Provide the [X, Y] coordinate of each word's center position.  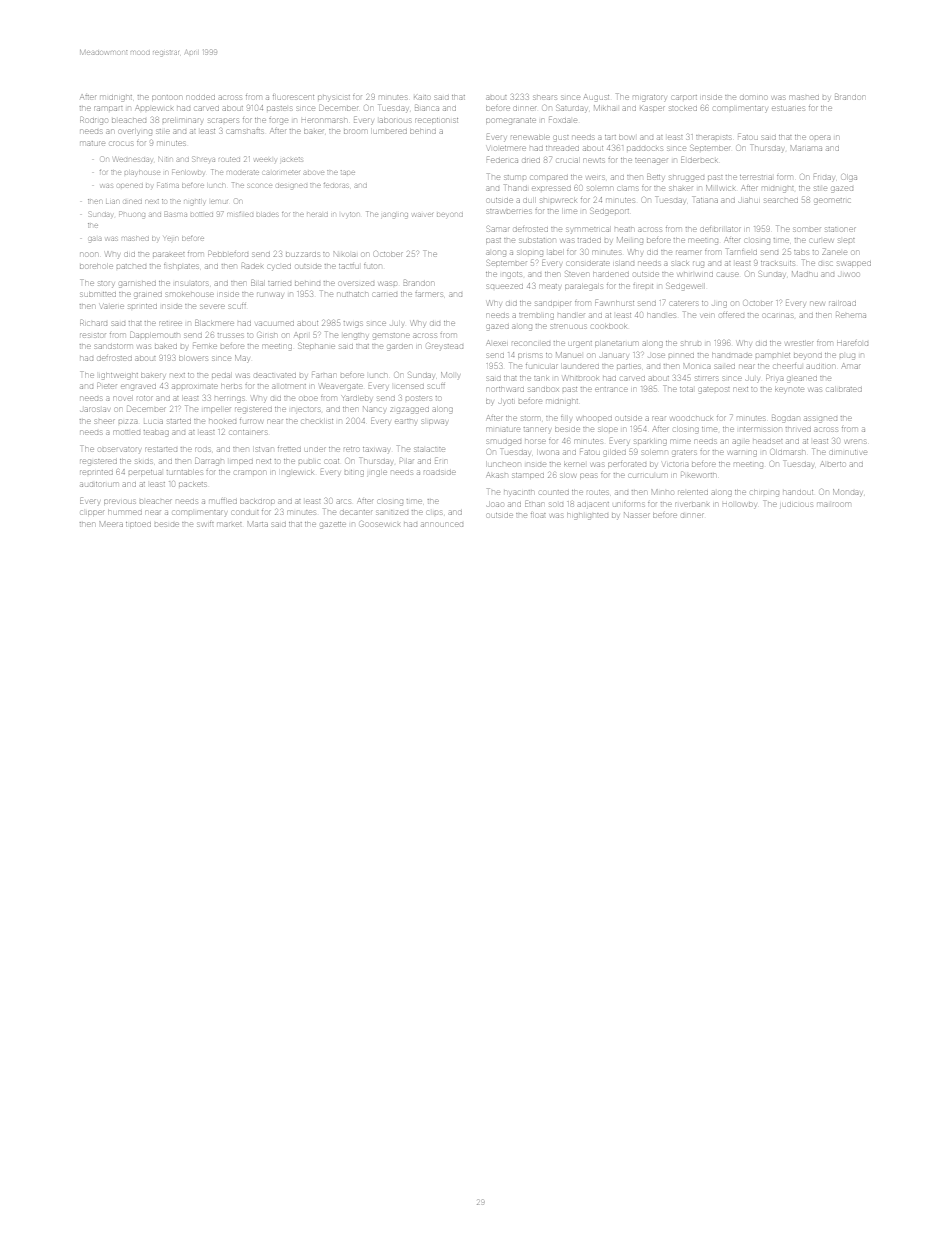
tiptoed [138, 524]
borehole [96, 266]
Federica [502, 160]
